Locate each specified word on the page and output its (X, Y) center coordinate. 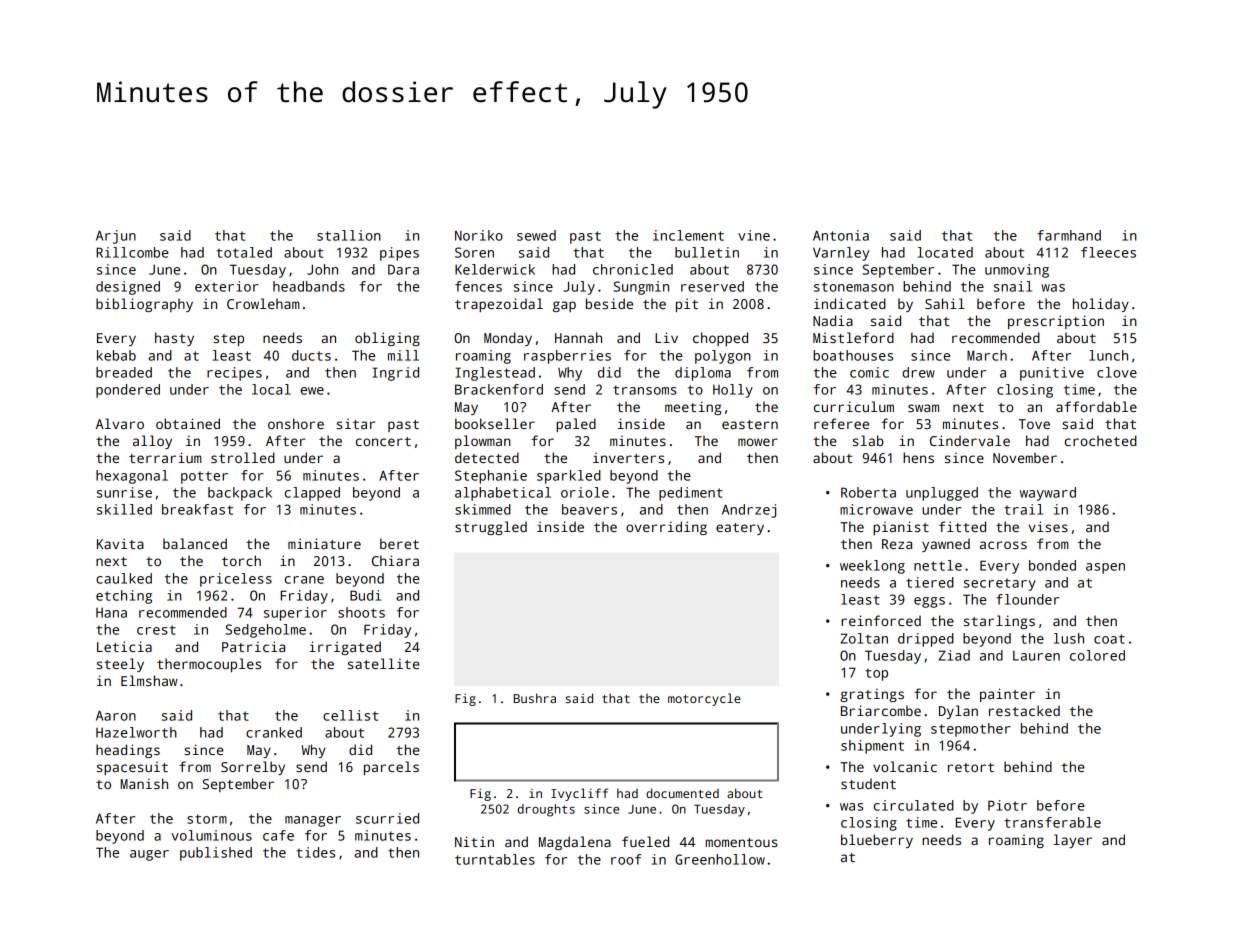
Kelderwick (495, 269)
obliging (387, 339)
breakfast (197, 509)
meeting (693, 408)
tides (315, 852)
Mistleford (853, 337)
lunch (1108, 355)
